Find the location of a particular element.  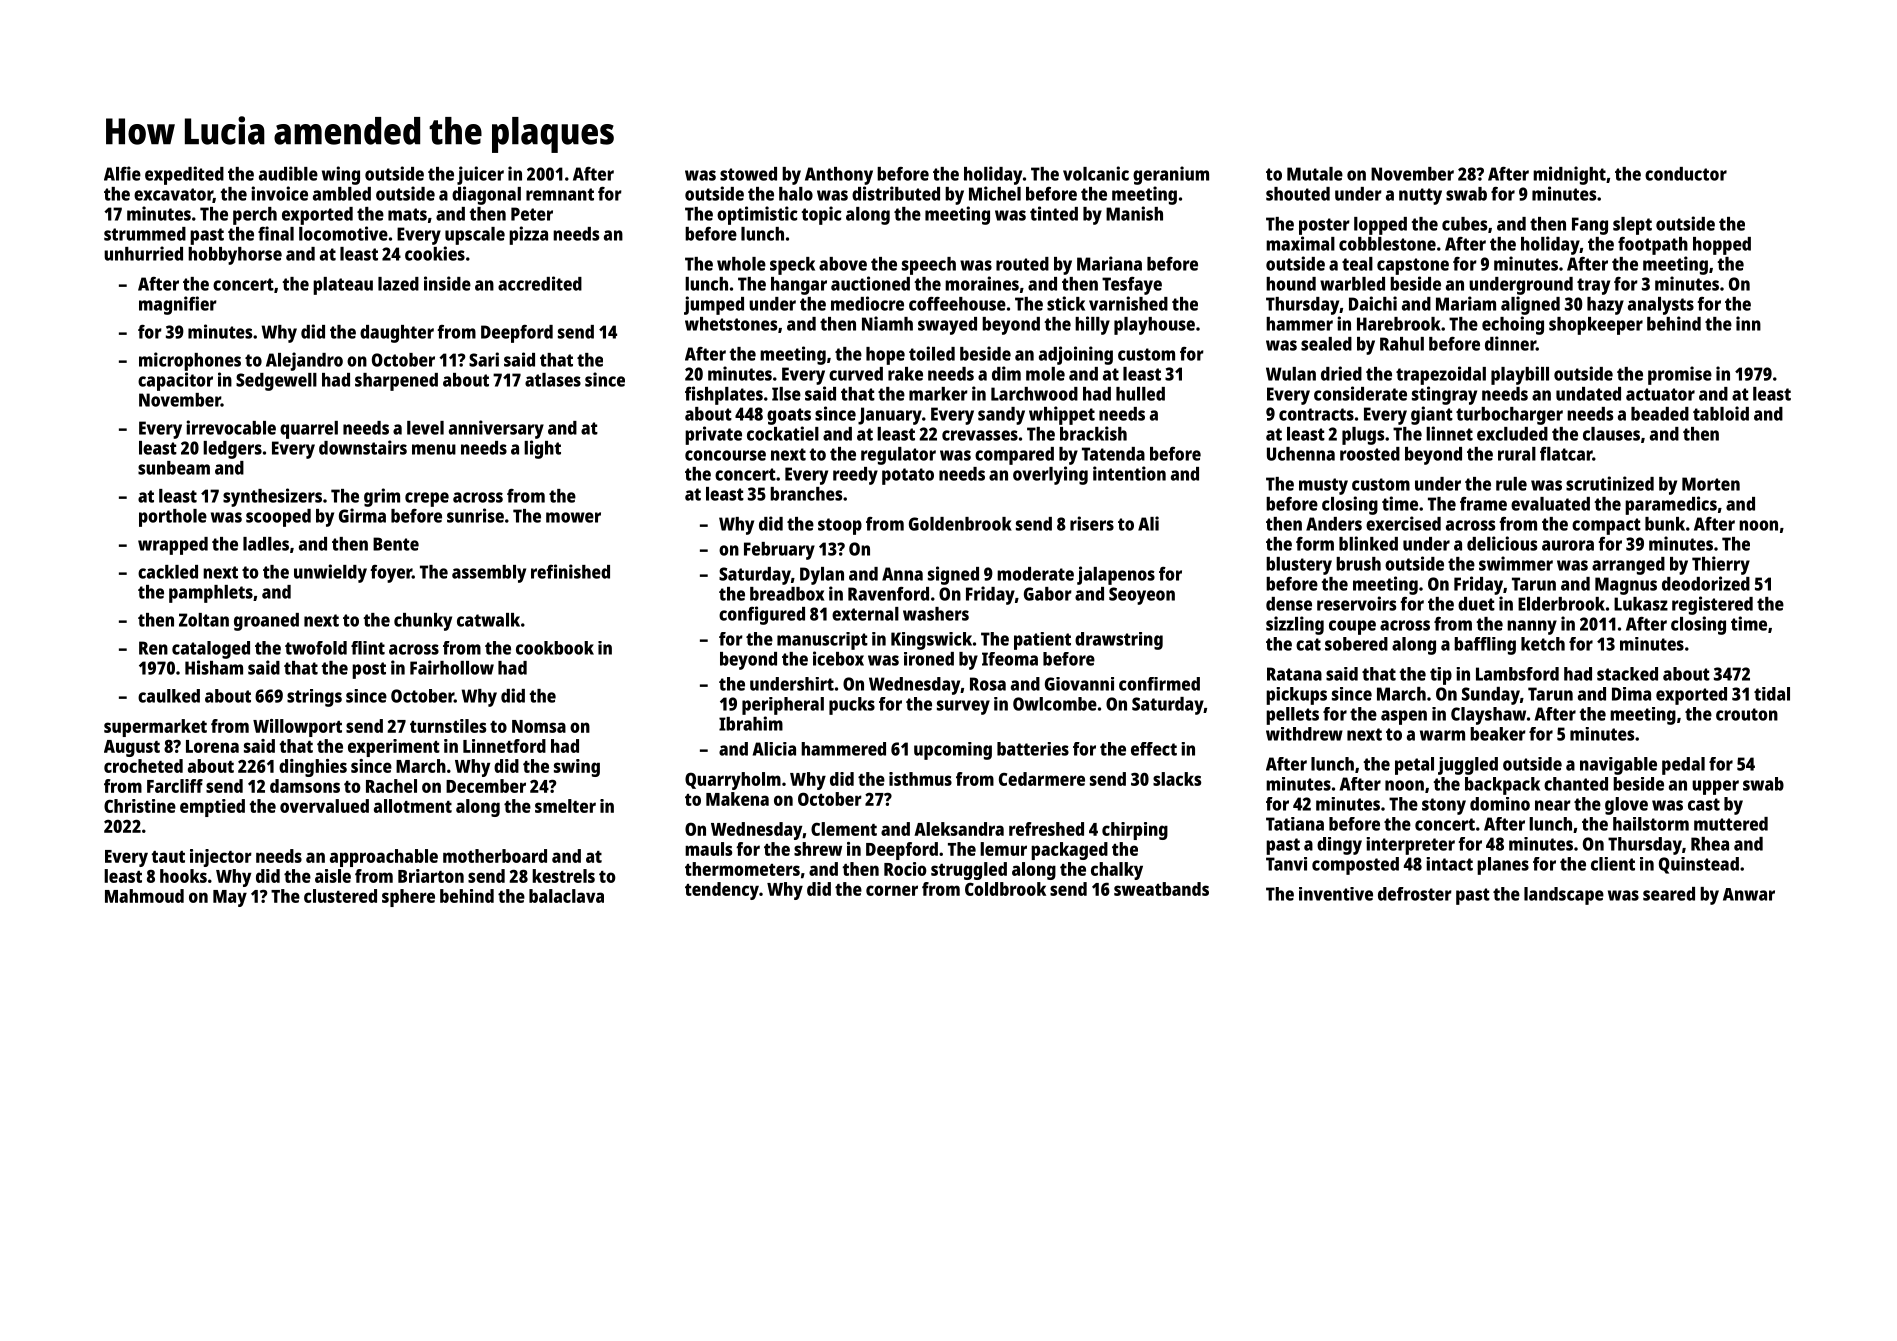

slept is located at coordinates (1632, 226).
